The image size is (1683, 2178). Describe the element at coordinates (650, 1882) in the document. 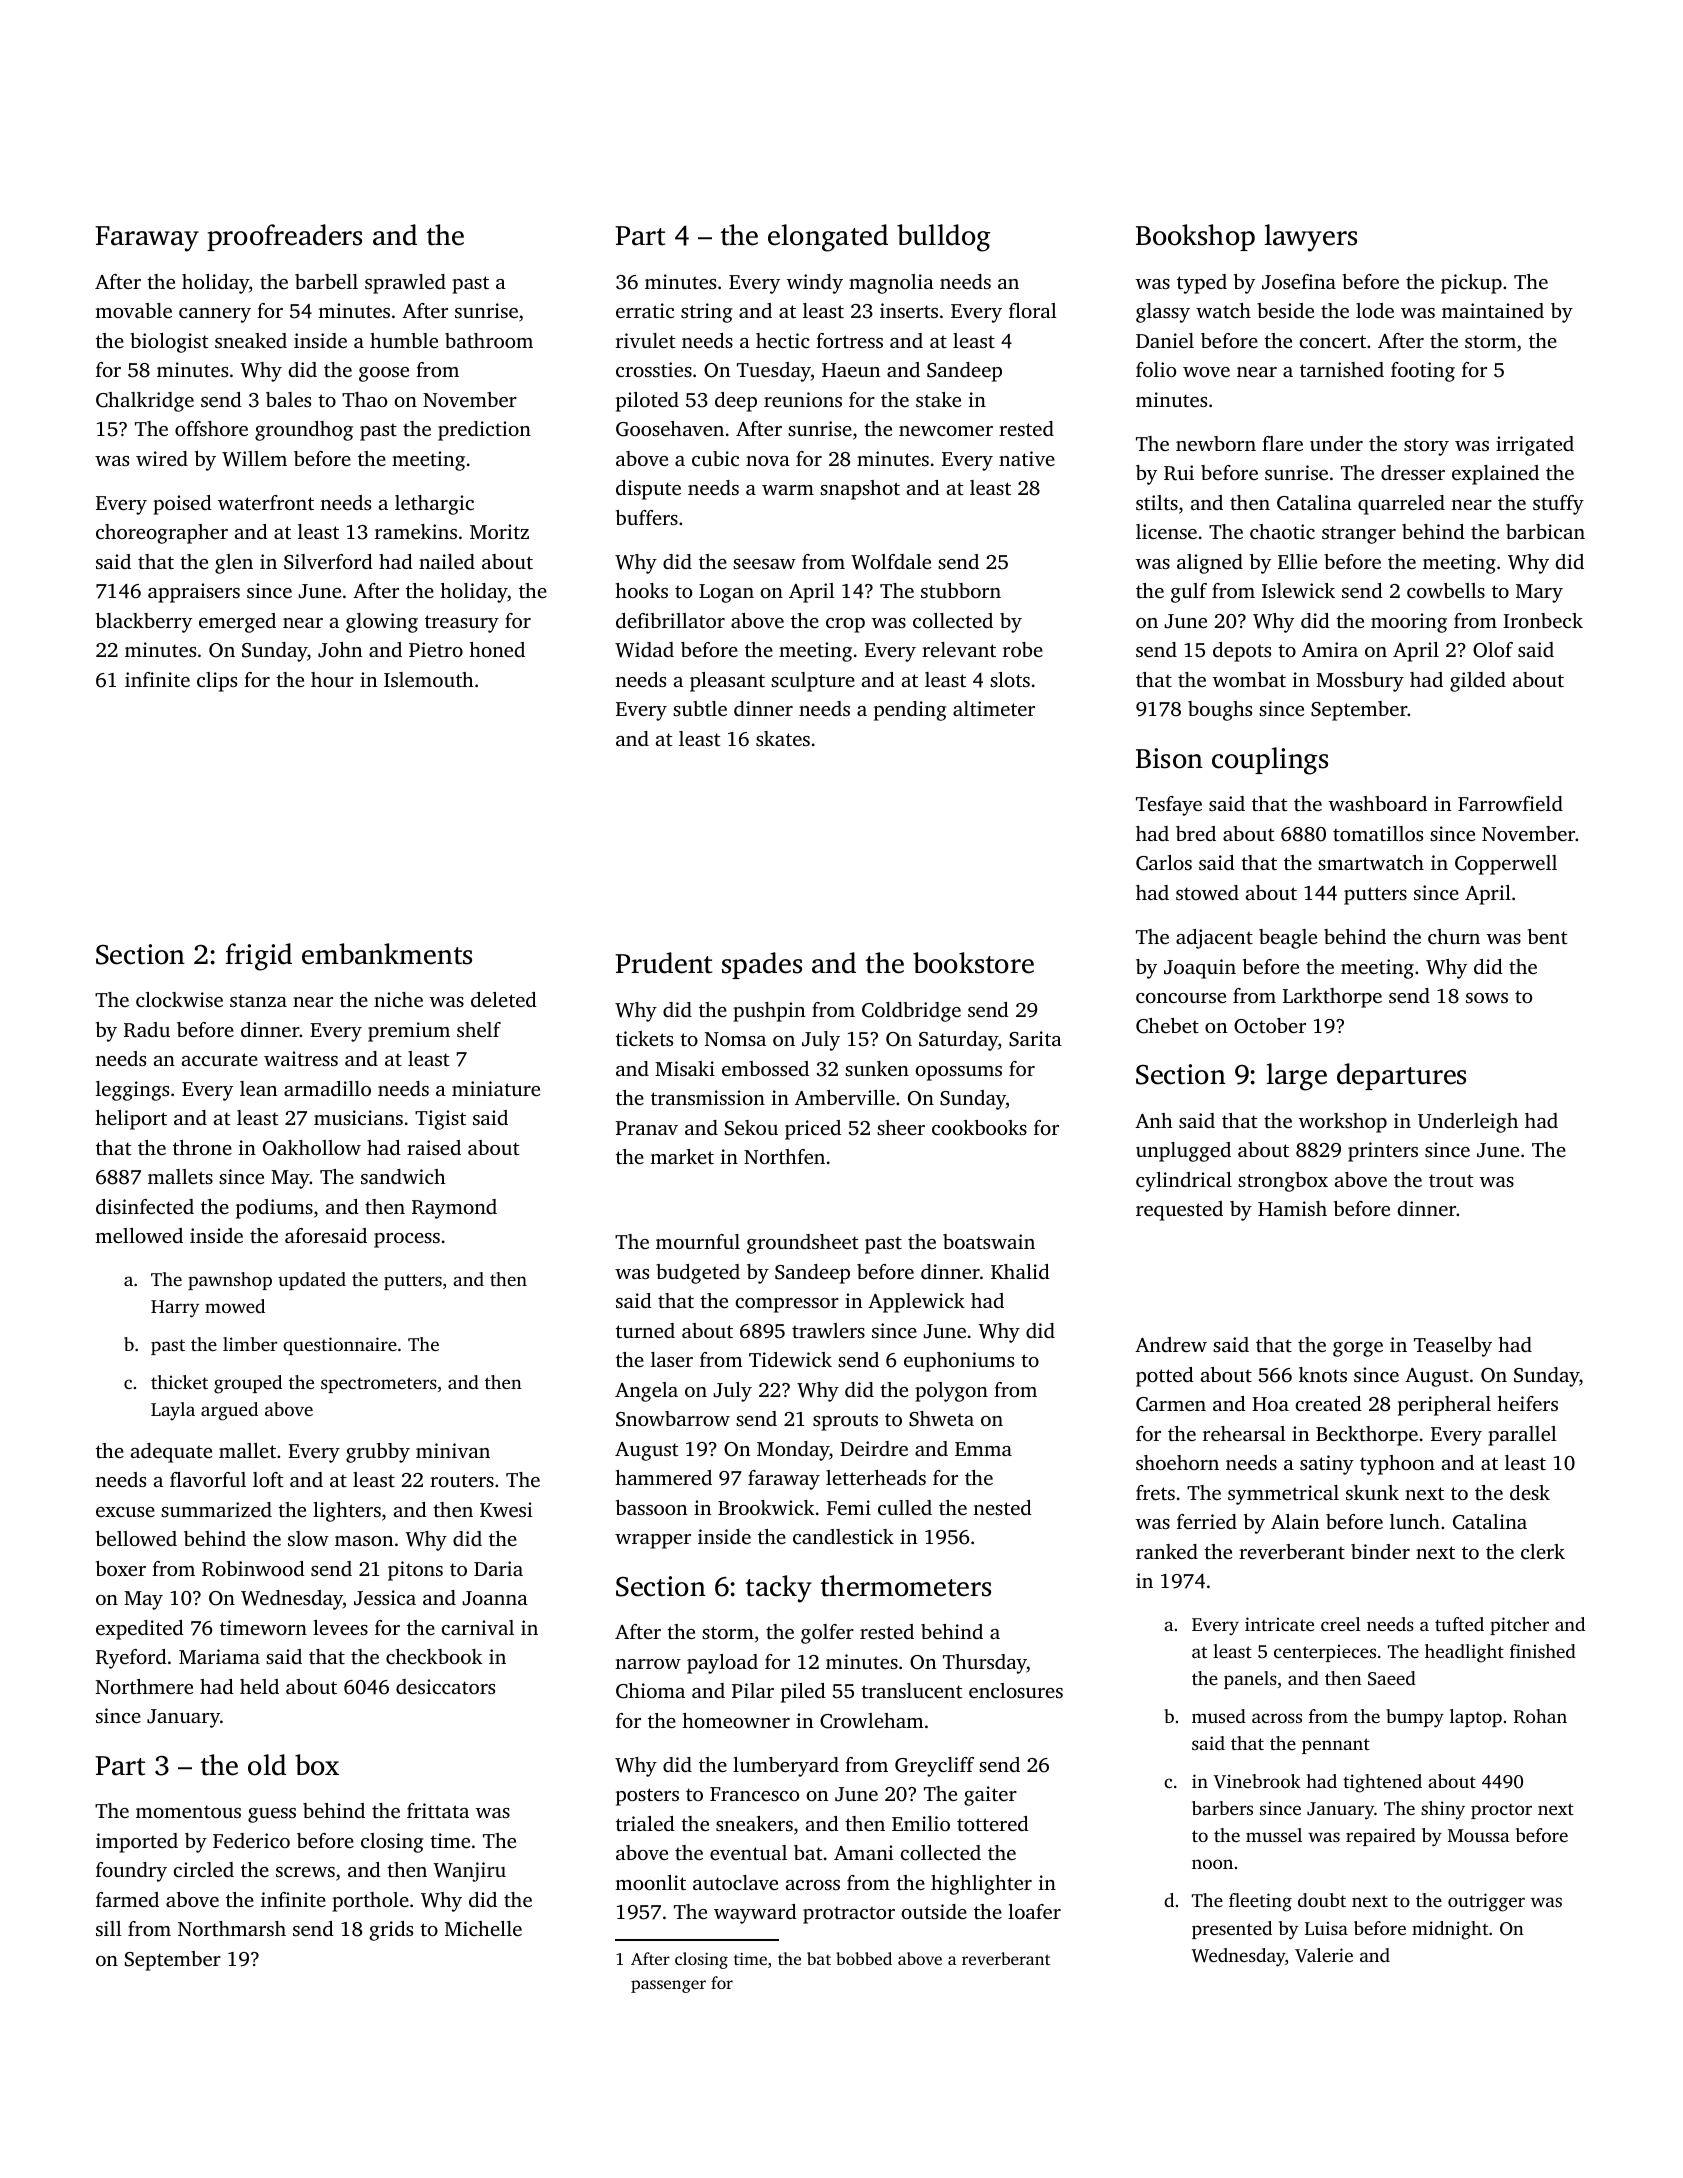

I see `moonlit` at that location.
